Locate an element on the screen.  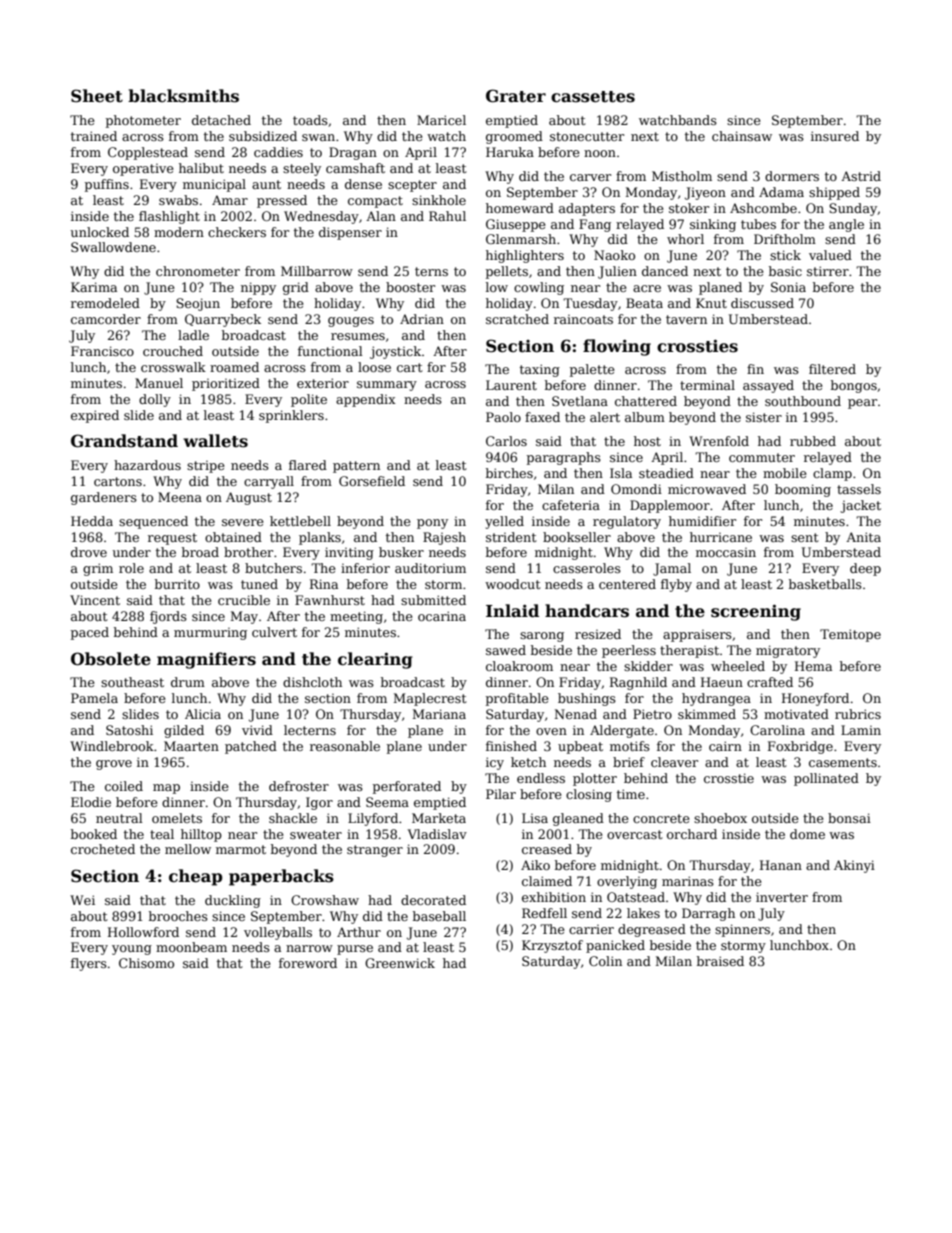
Sonia is located at coordinates (788, 287).
